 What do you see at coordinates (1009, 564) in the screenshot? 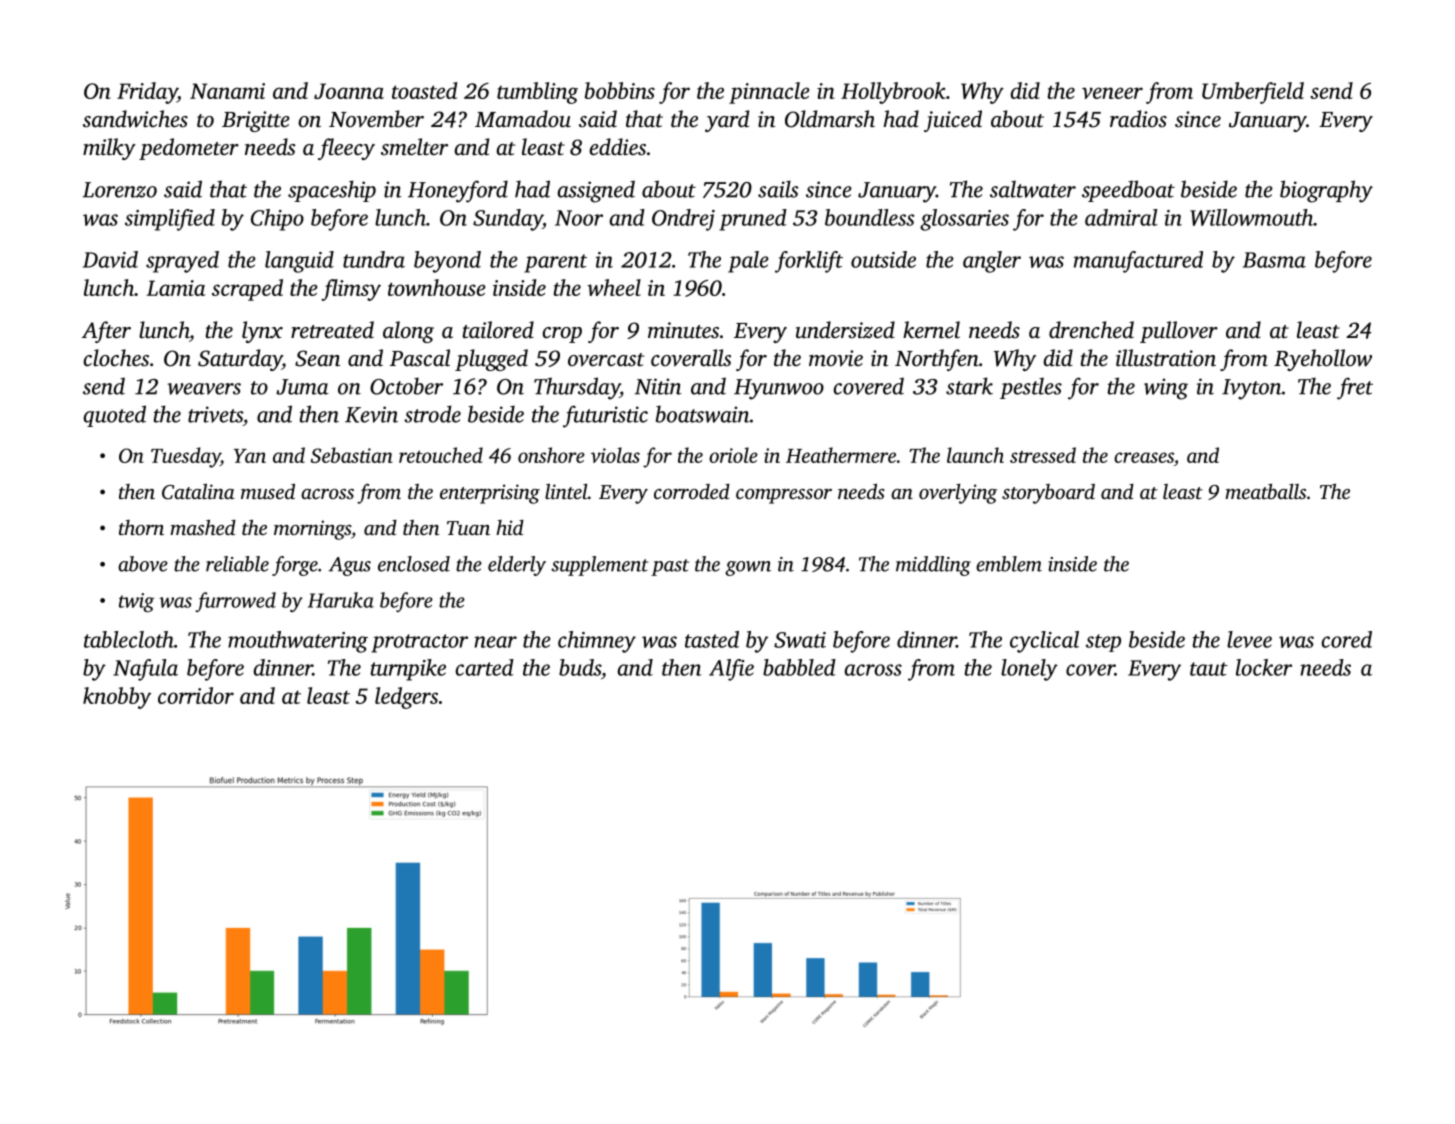
I see `emblem` at bounding box center [1009, 564].
